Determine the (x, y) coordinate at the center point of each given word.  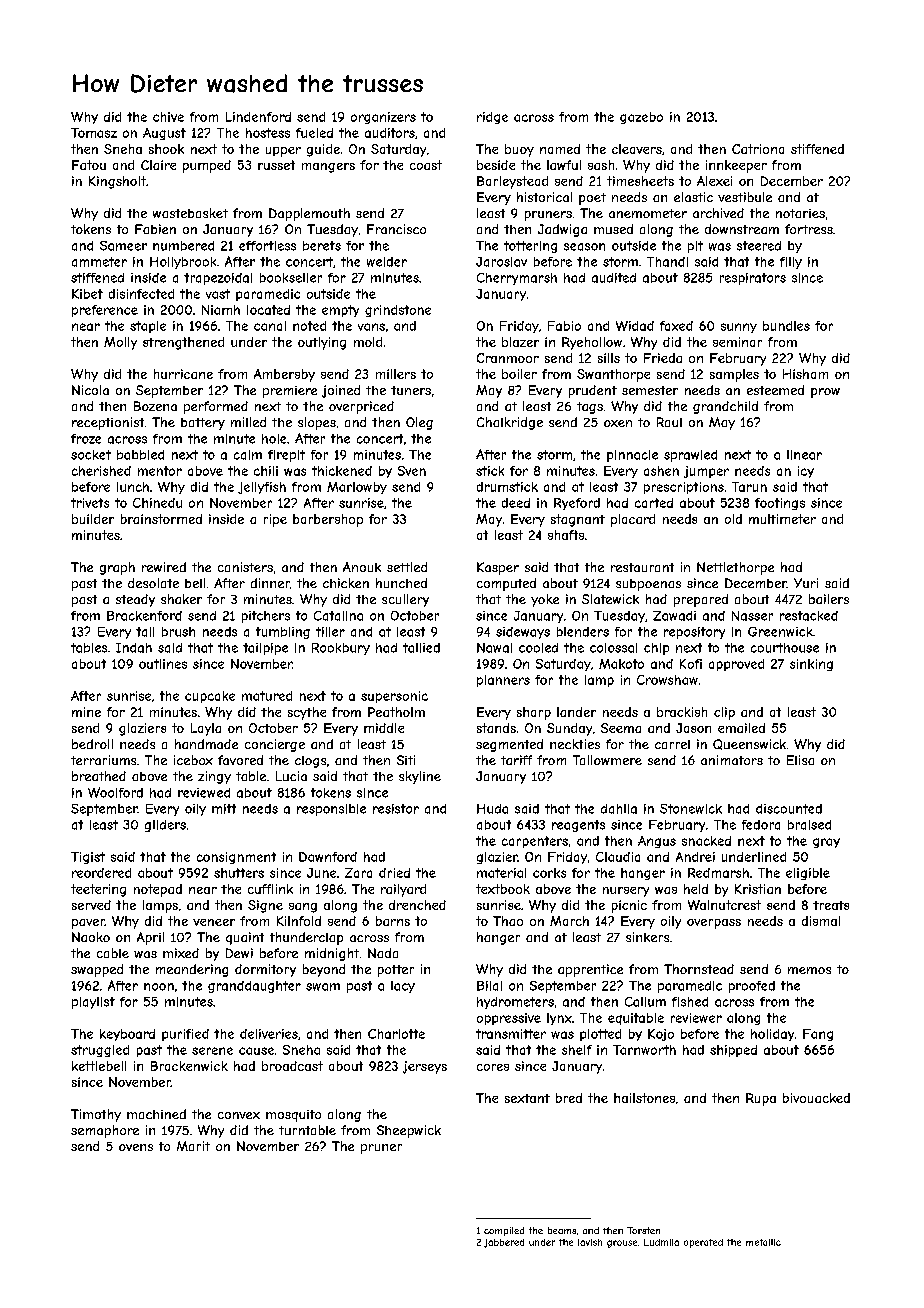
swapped (97, 970)
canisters (245, 567)
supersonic (394, 697)
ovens (136, 1147)
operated (703, 1243)
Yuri (806, 583)
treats (831, 905)
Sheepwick (409, 1131)
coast (426, 165)
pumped (207, 166)
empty (340, 311)
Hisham (805, 374)
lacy (403, 987)
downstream (742, 229)
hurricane (183, 374)
